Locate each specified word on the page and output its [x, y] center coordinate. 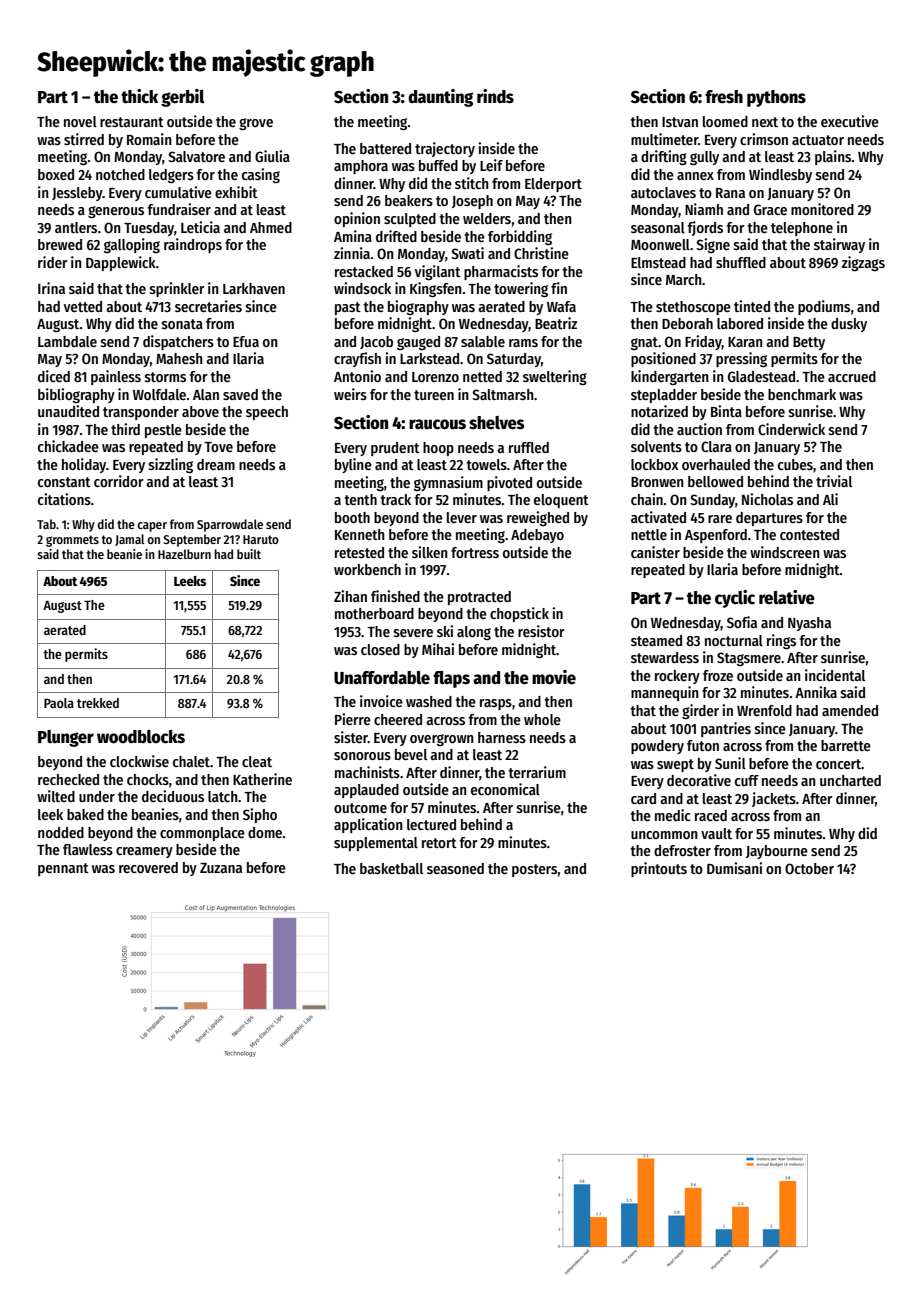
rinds [495, 96]
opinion [357, 219]
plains [833, 157]
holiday [84, 465]
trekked [98, 703]
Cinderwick [791, 429]
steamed [656, 640]
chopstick [519, 614]
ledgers [171, 176]
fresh [724, 97]
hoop [438, 449]
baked [85, 814]
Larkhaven [254, 288]
